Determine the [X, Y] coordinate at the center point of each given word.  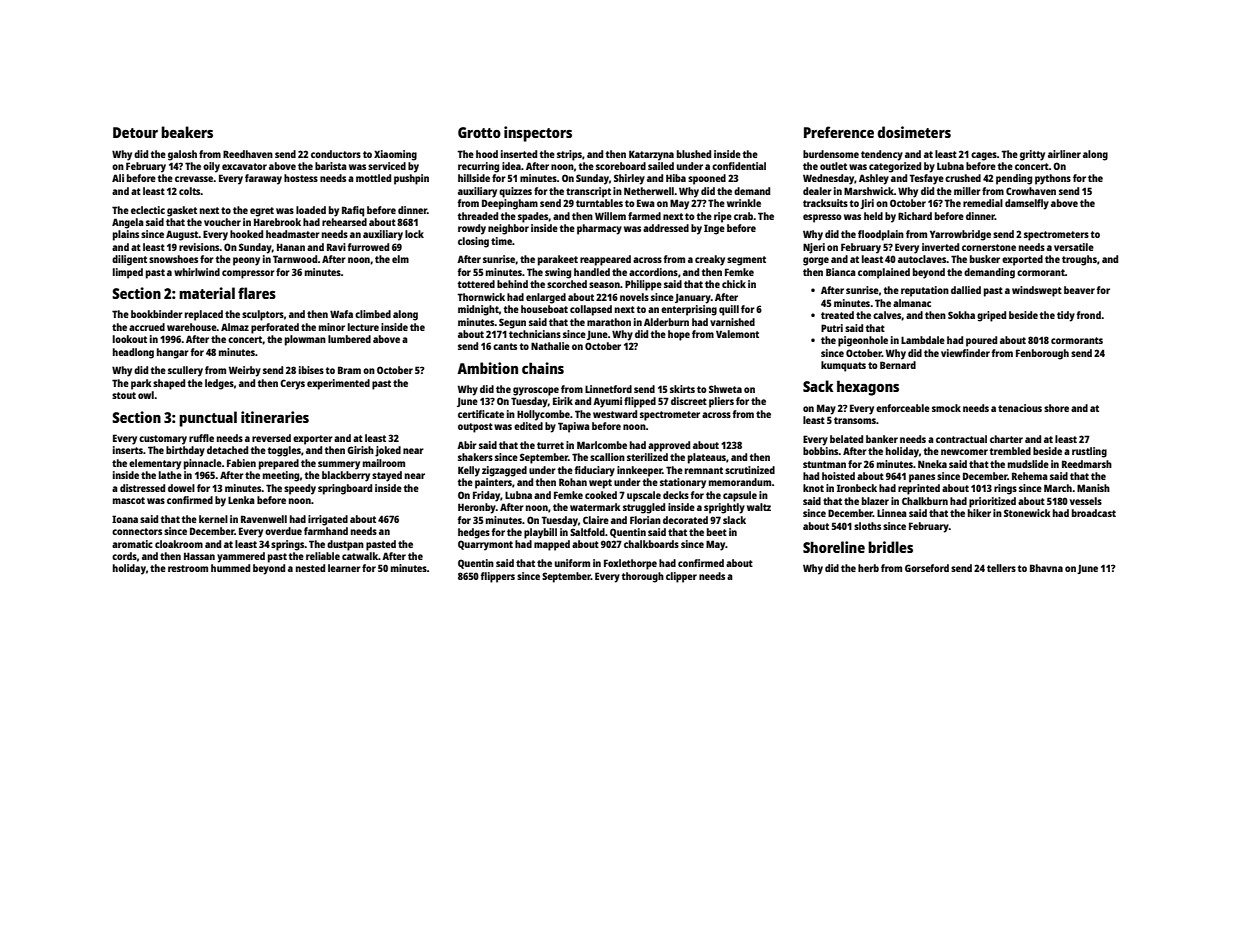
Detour [135, 132]
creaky [710, 260]
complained [884, 273]
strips [569, 155]
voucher [222, 222]
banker [882, 439]
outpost [475, 428]
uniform [572, 563]
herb [868, 568]
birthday [185, 451]
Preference [839, 132]
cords [124, 556]
